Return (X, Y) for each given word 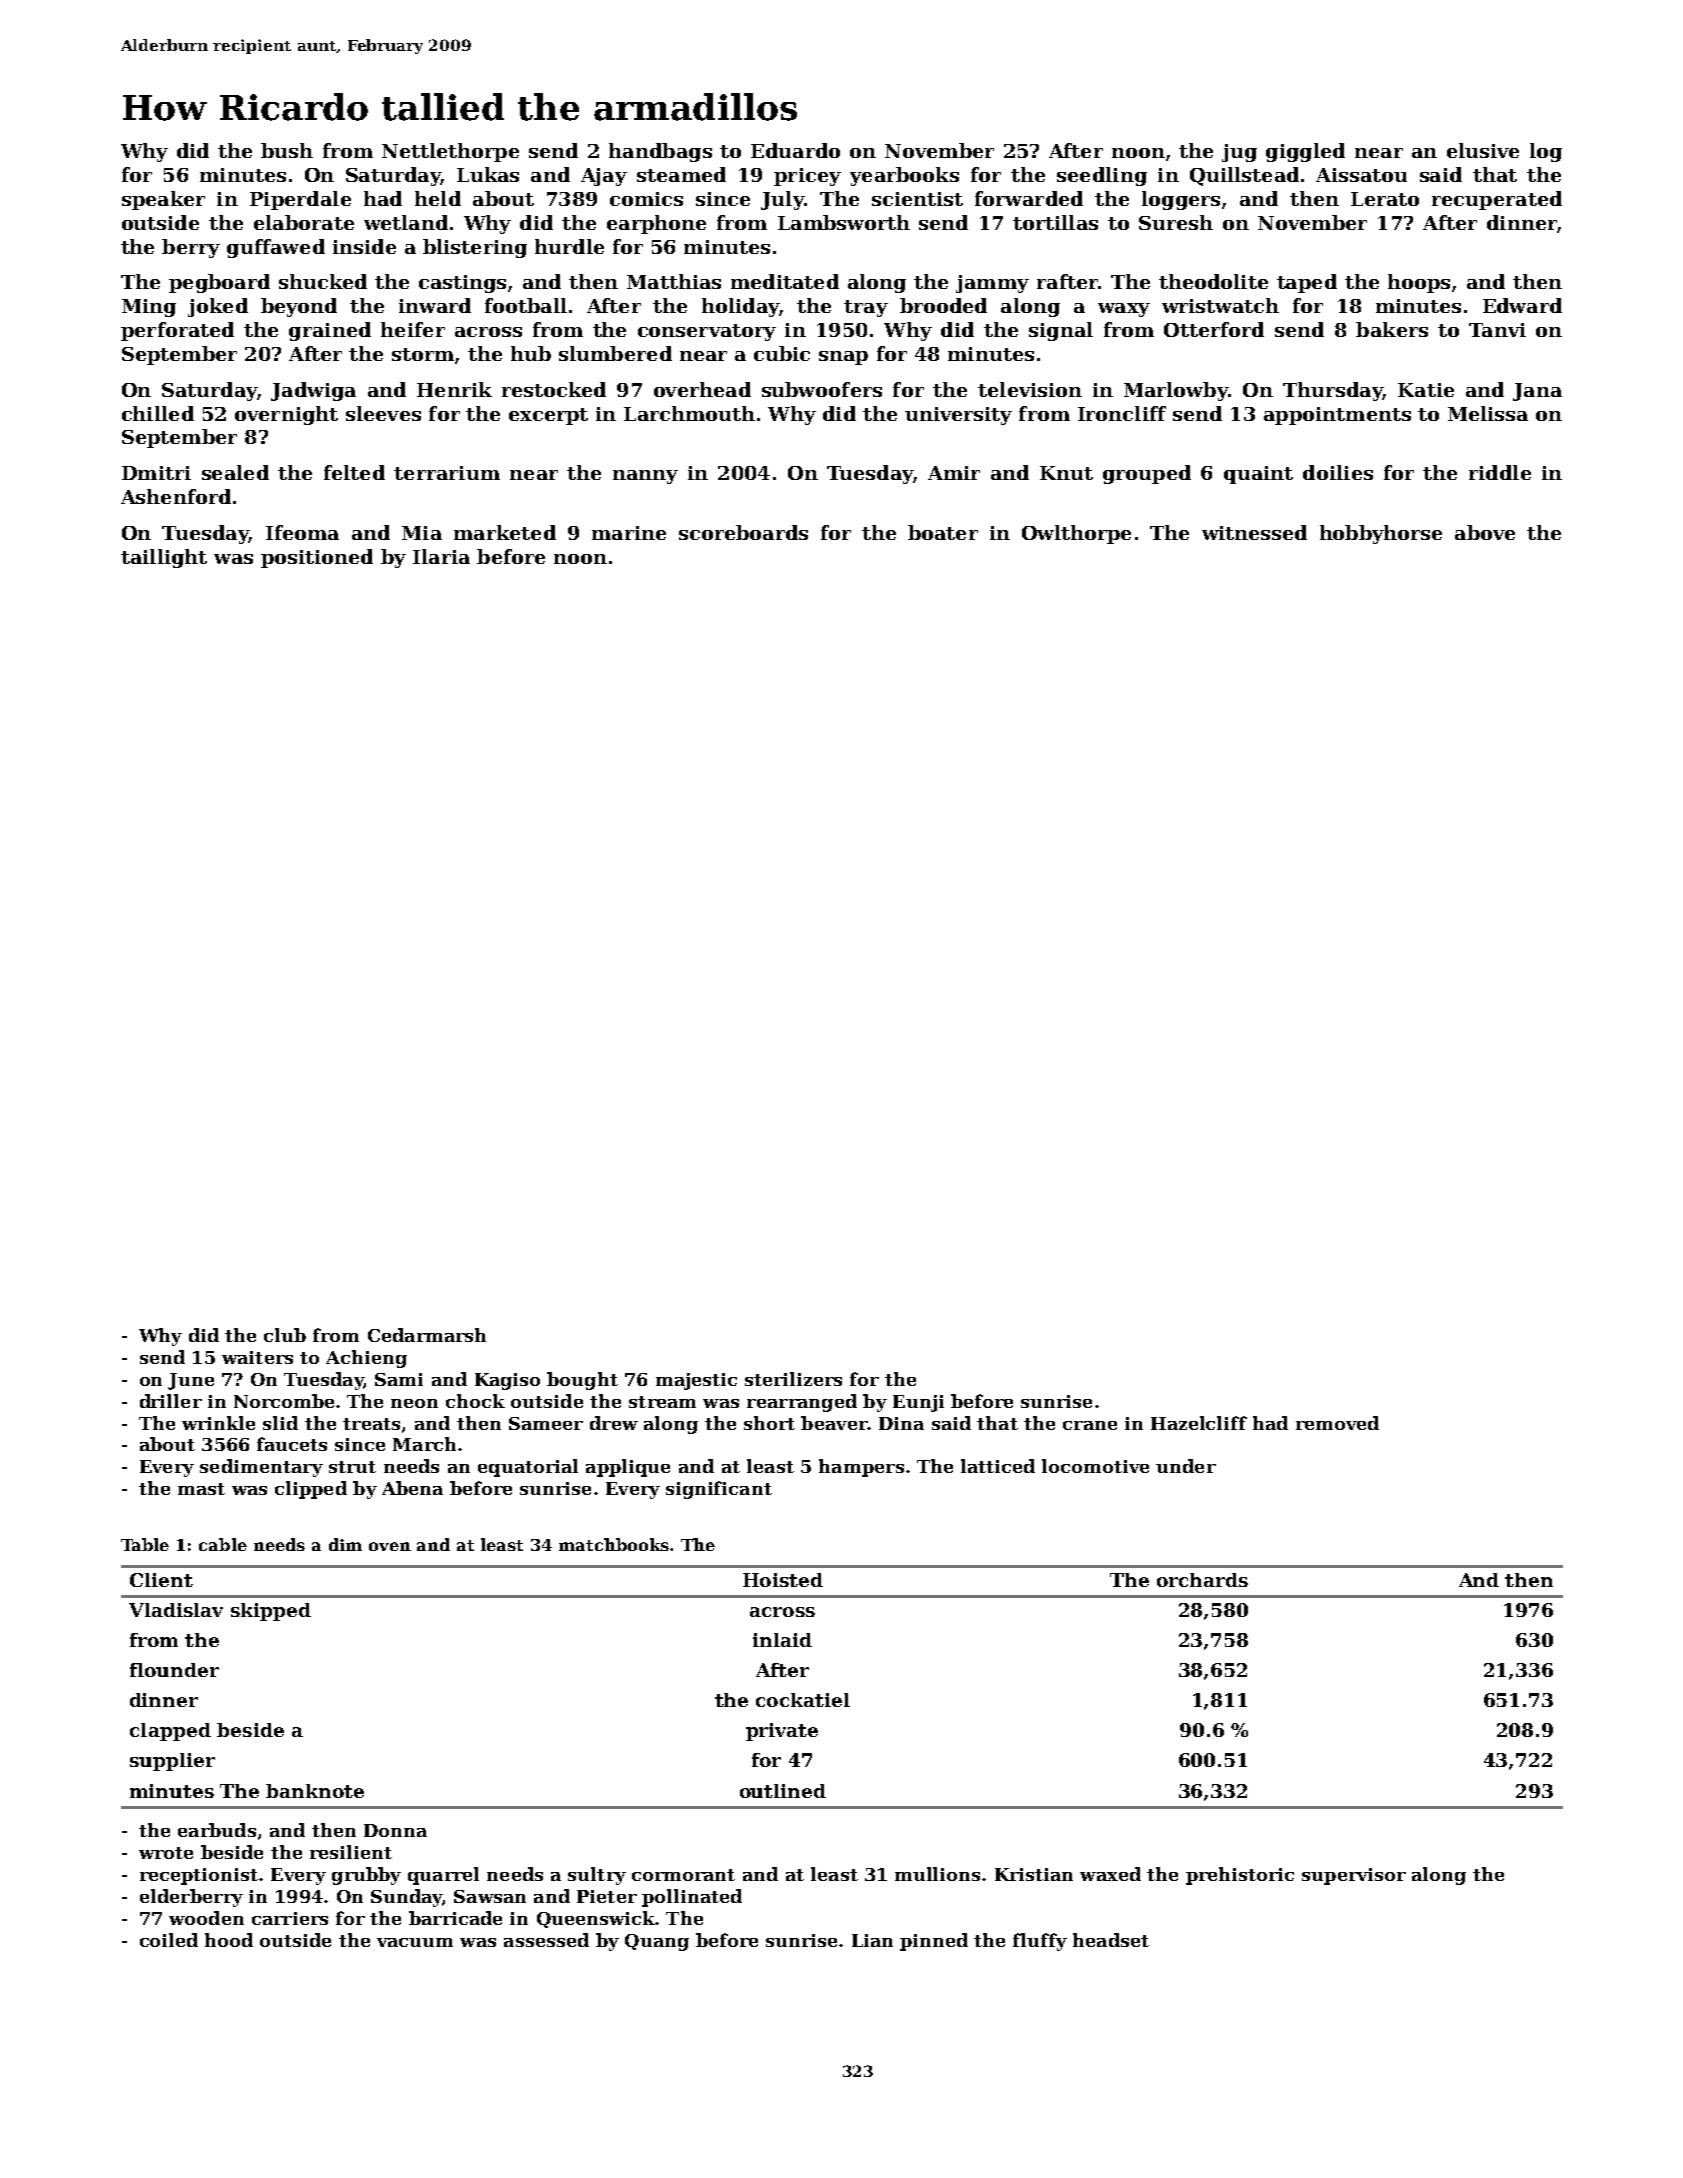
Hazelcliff (1199, 1423)
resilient (351, 1852)
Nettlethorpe (450, 152)
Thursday (1332, 391)
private (782, 1732)
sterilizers (793, 1379)
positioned (317, 558)
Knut (1066, 473)
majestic (696, 1381)
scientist (917, 199)
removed (1337, 1423)
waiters (257, 1357)
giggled (1305, 152)
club (285, 1335)
